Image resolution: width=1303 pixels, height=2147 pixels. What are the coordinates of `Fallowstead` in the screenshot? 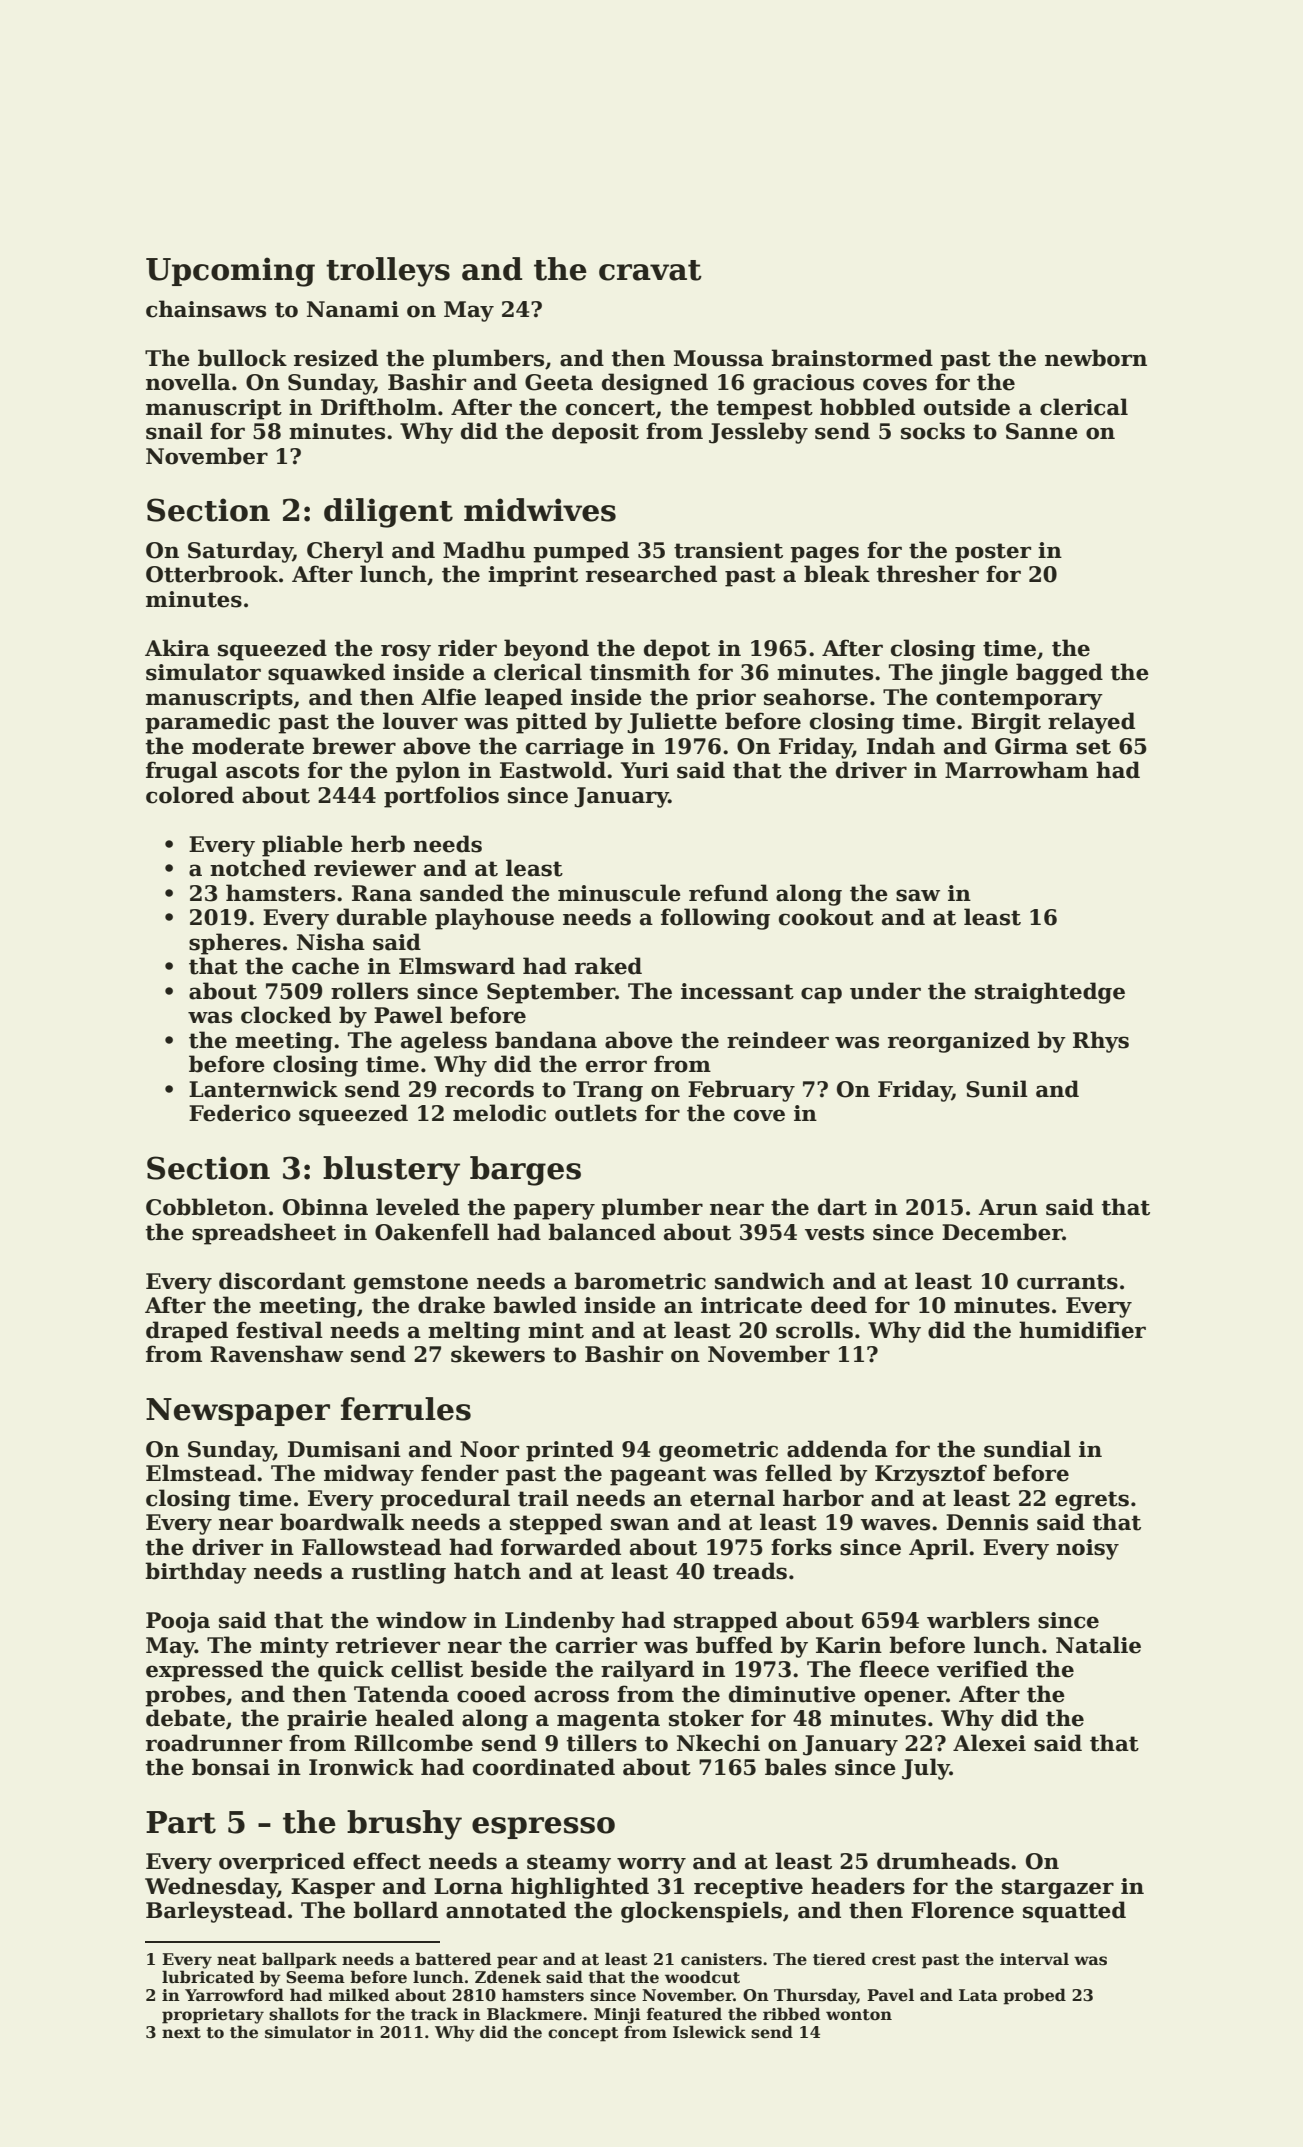 It's located at (371, 1547).
